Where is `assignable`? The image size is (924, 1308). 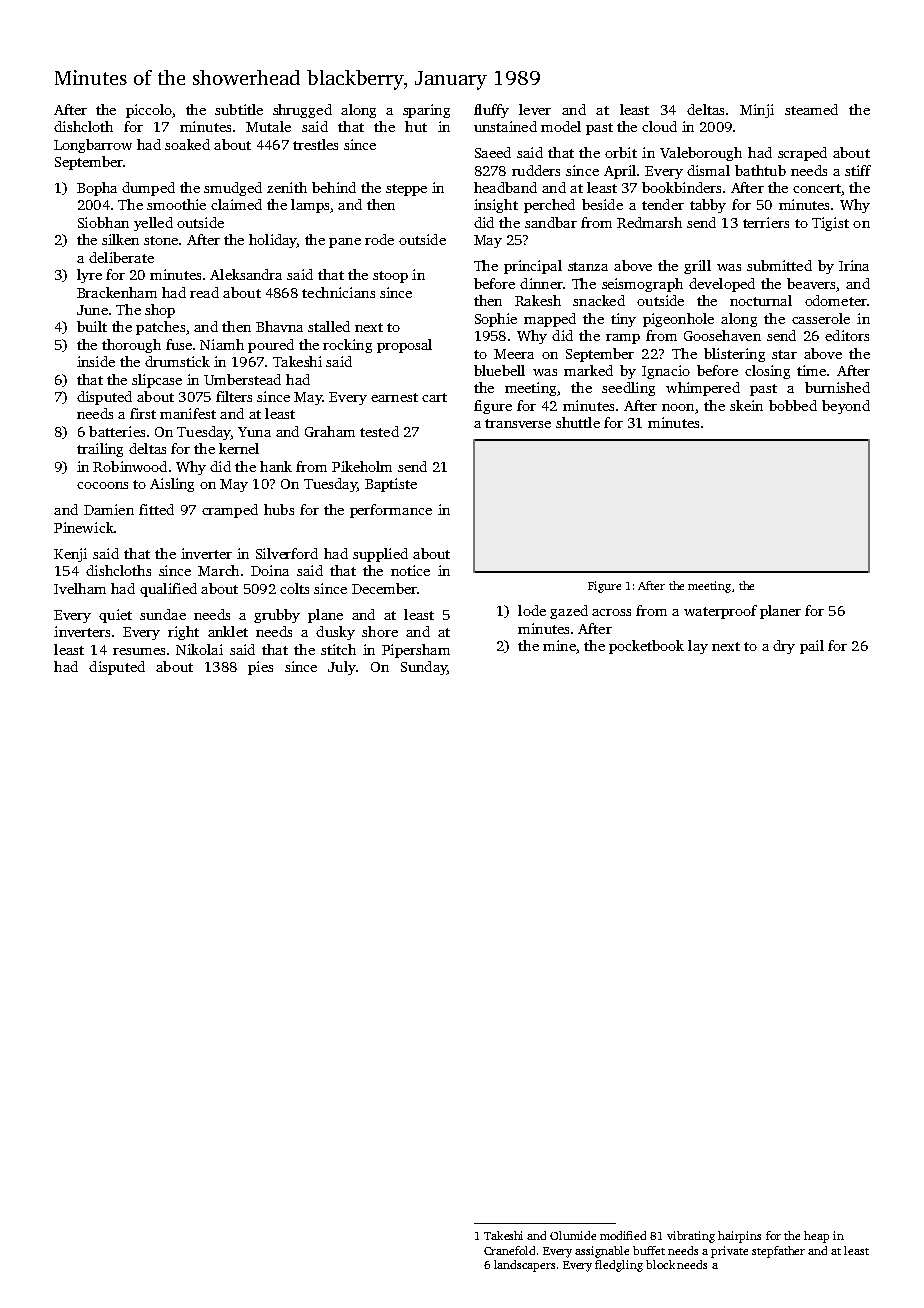 assignable is located at coordinates (602, 1252).
